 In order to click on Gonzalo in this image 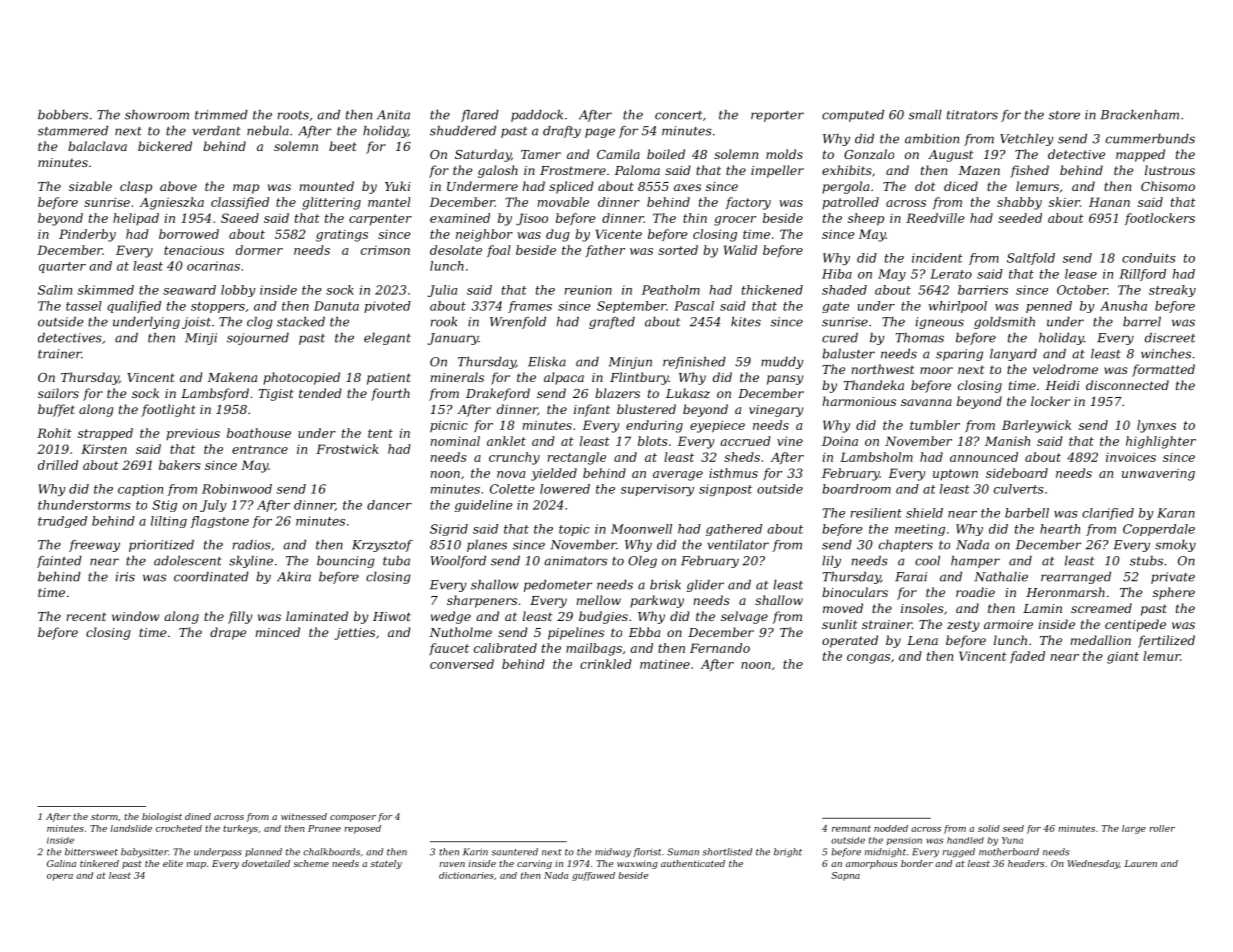, I will do `click(869, 154)`.
